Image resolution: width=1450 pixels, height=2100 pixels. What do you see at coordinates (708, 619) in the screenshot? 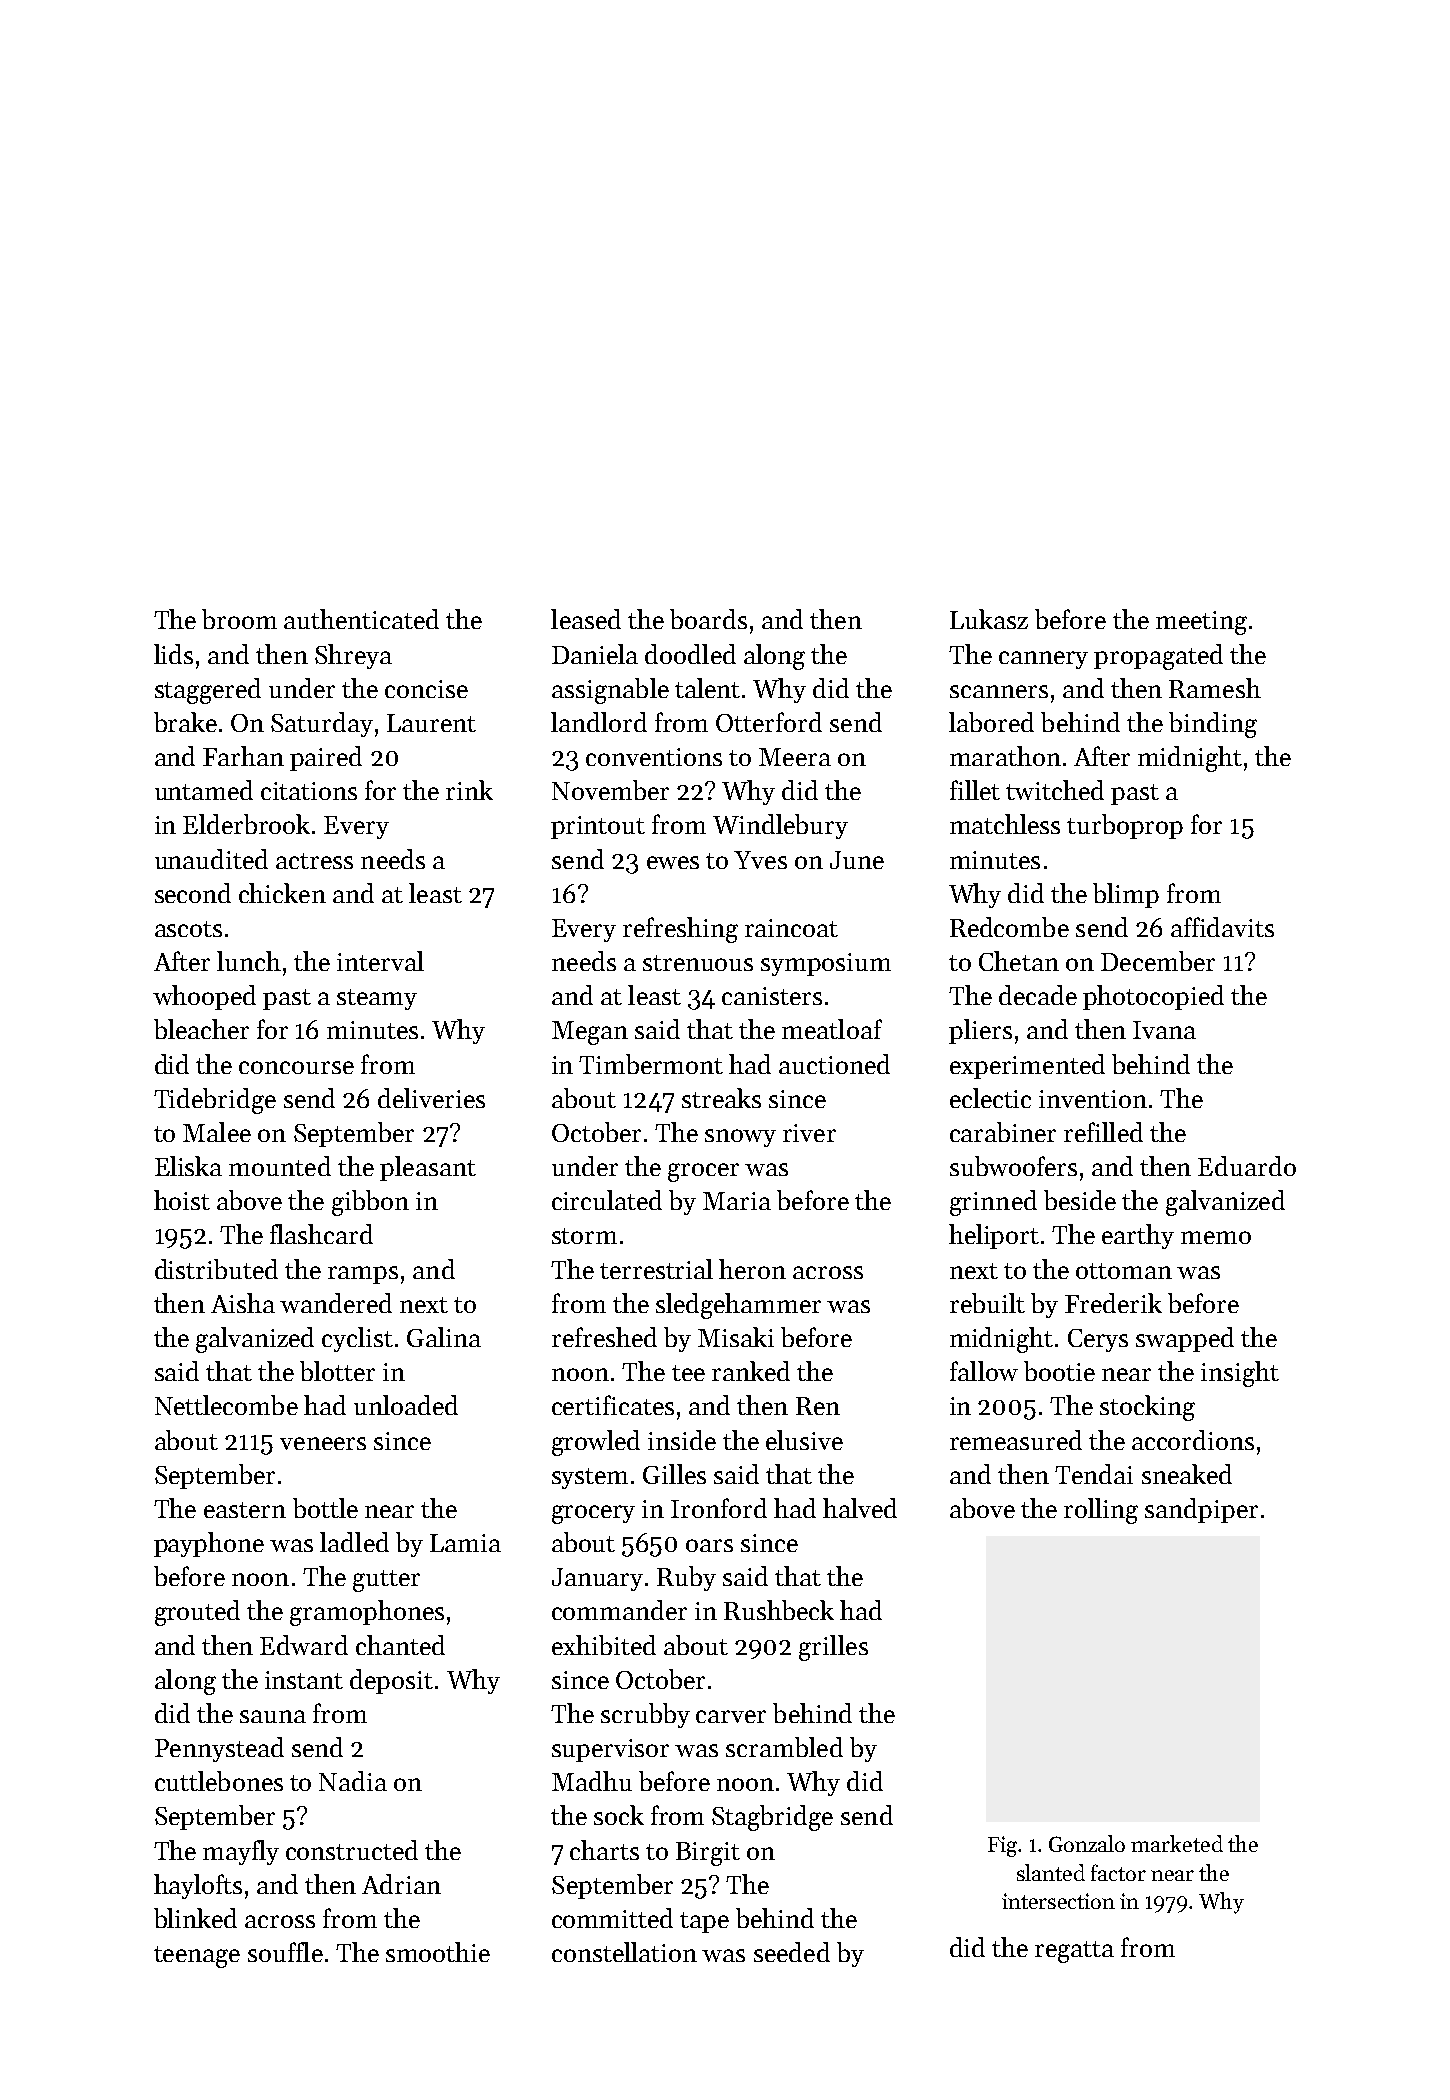
I see `boards` at bounding box center [708, 619].
